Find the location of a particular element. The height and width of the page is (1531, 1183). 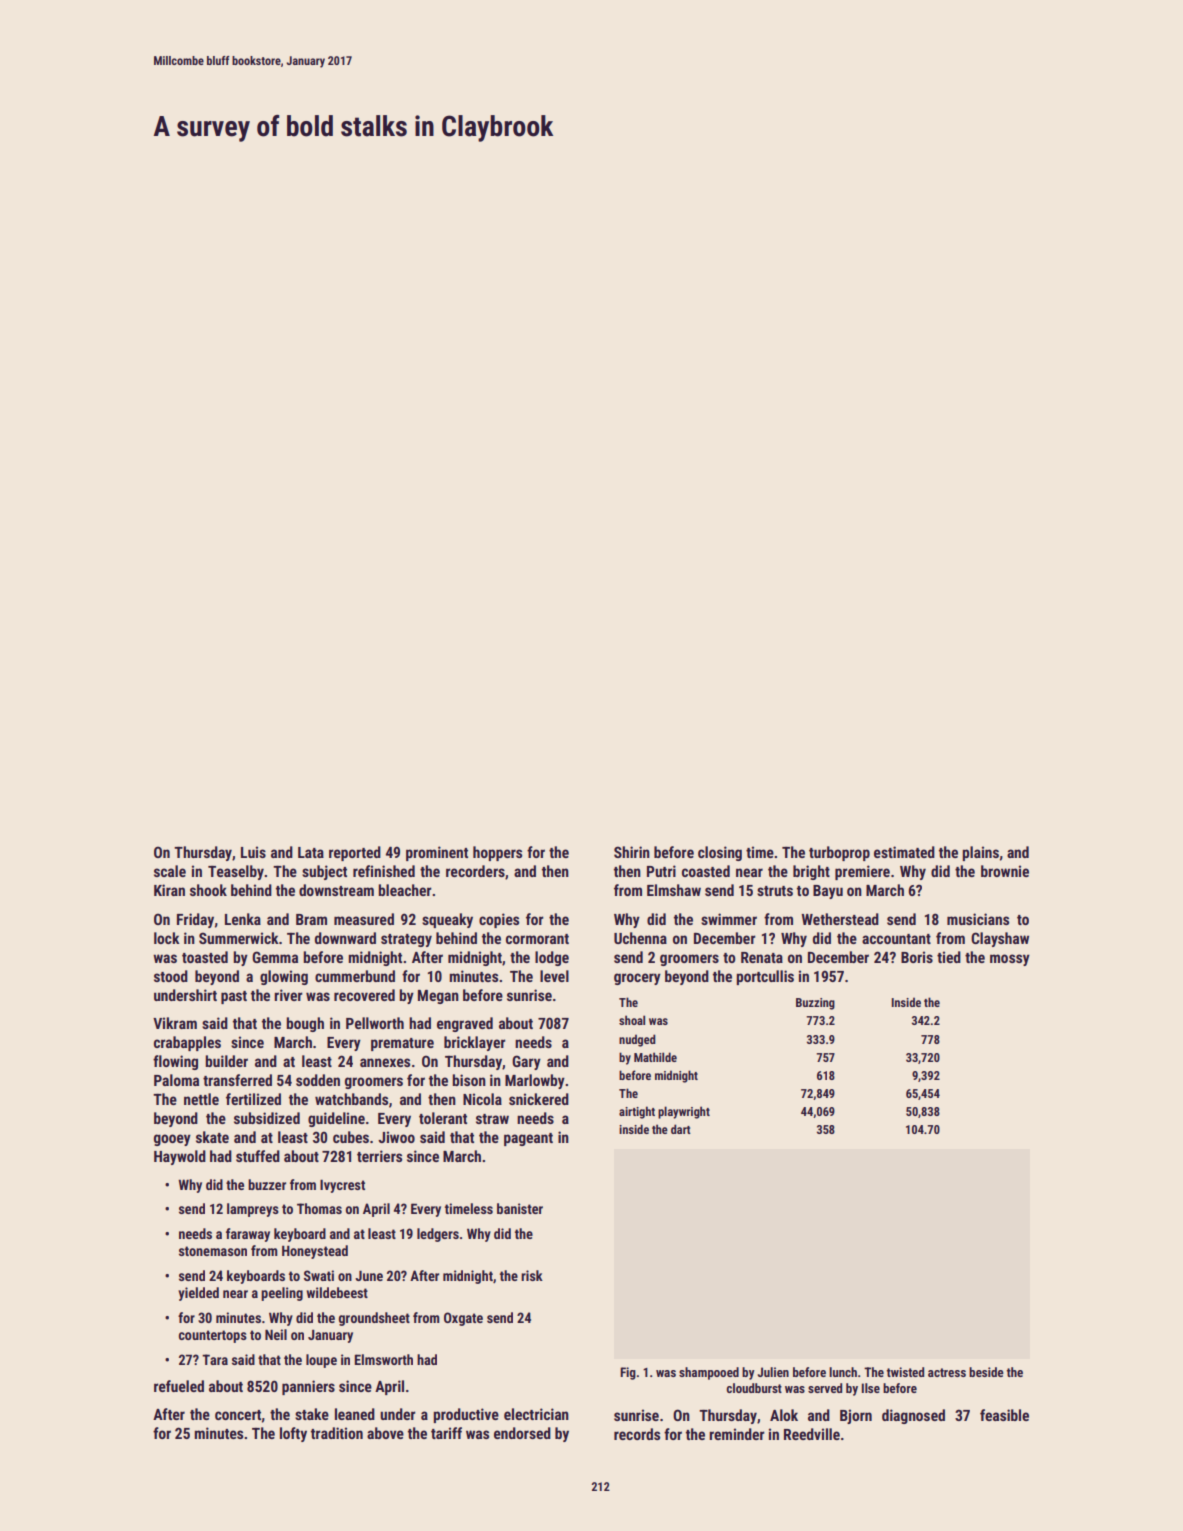

lunch is located at coordinates (843, 1372).
